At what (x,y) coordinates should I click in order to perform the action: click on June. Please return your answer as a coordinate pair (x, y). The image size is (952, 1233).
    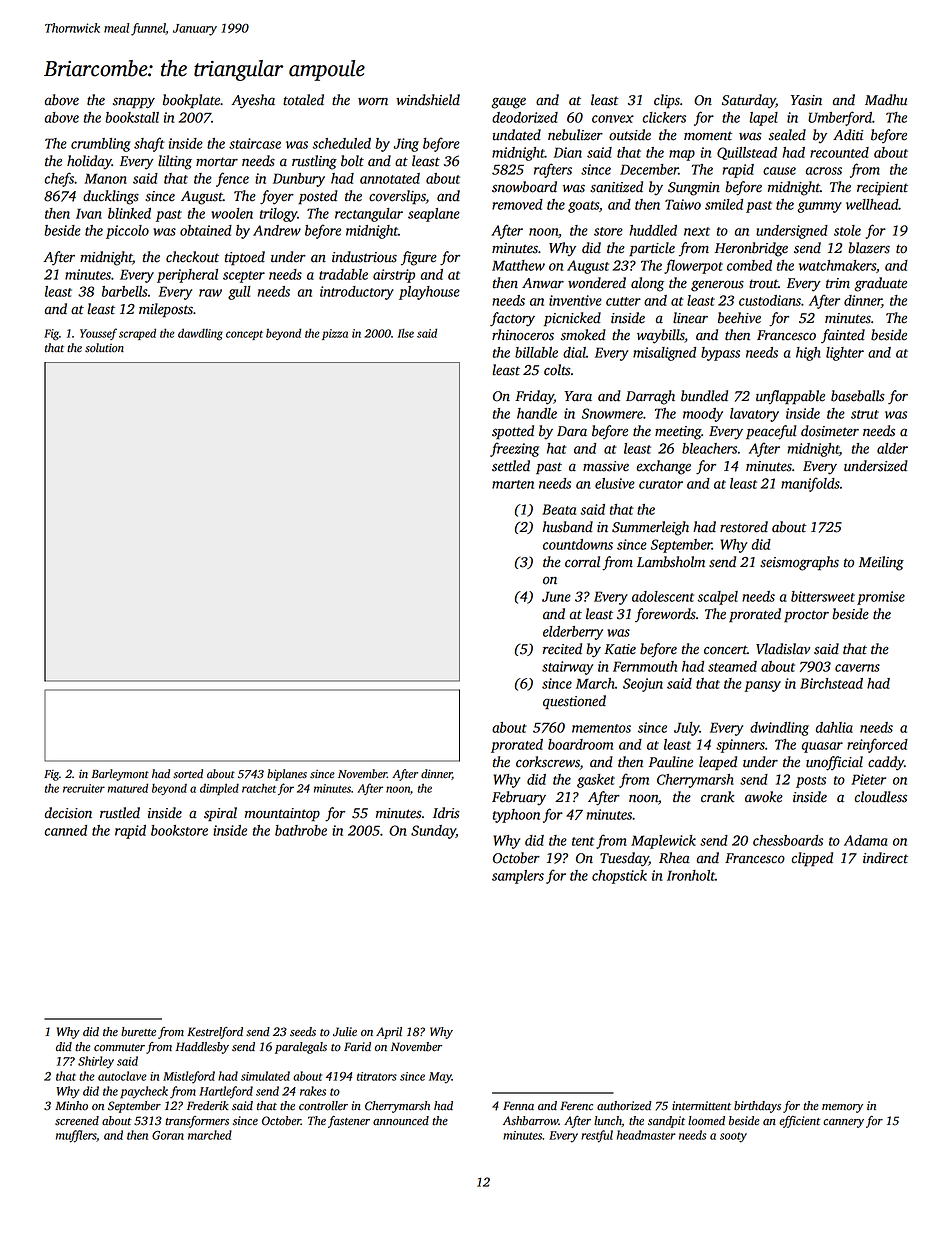
    Looking at the image, I should click on (556, 596).
